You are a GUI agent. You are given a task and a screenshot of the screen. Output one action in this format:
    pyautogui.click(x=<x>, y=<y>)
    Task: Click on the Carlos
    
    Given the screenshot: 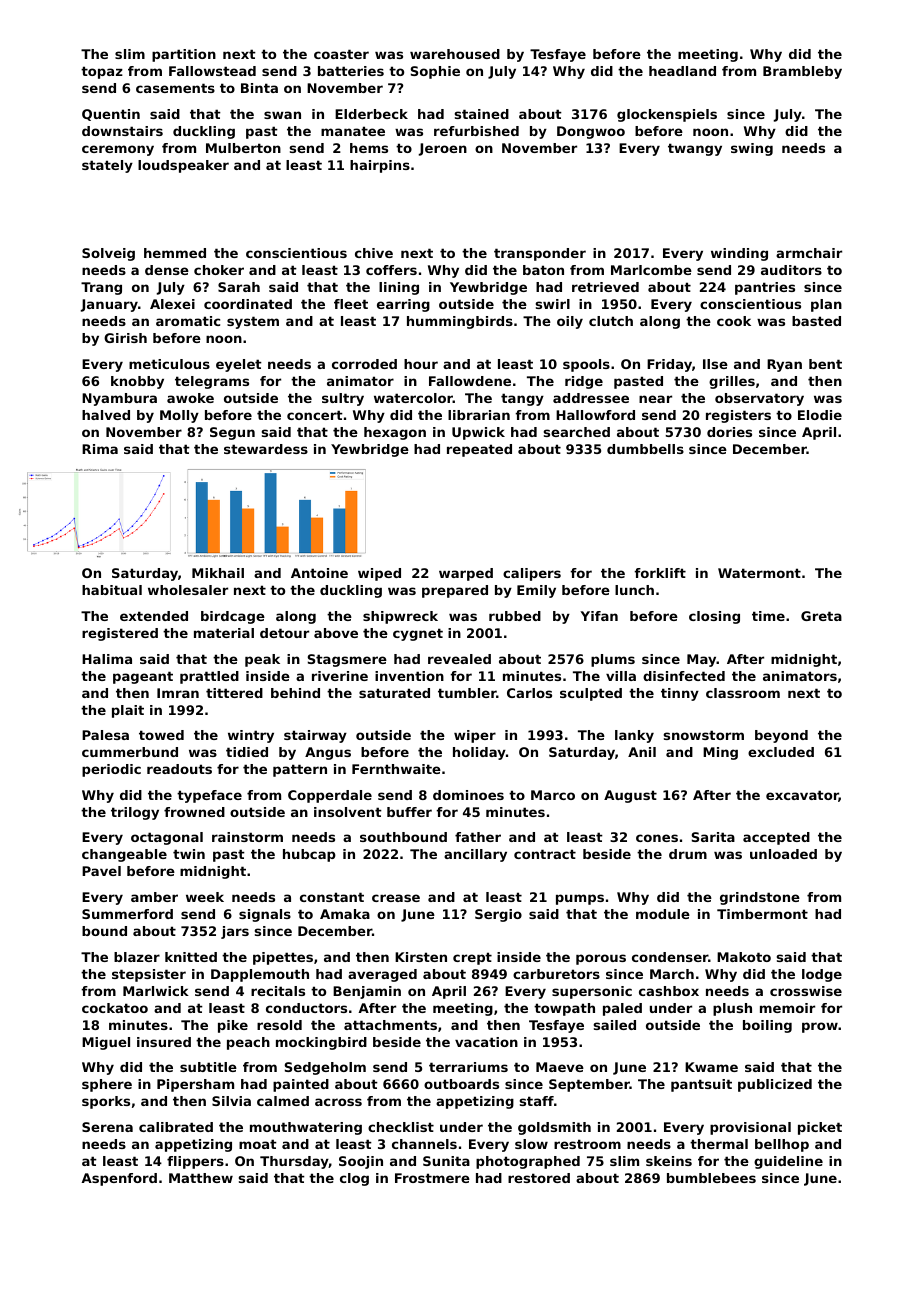 What is the action you would take?
    pyautogui.click(x=529, y=693)
